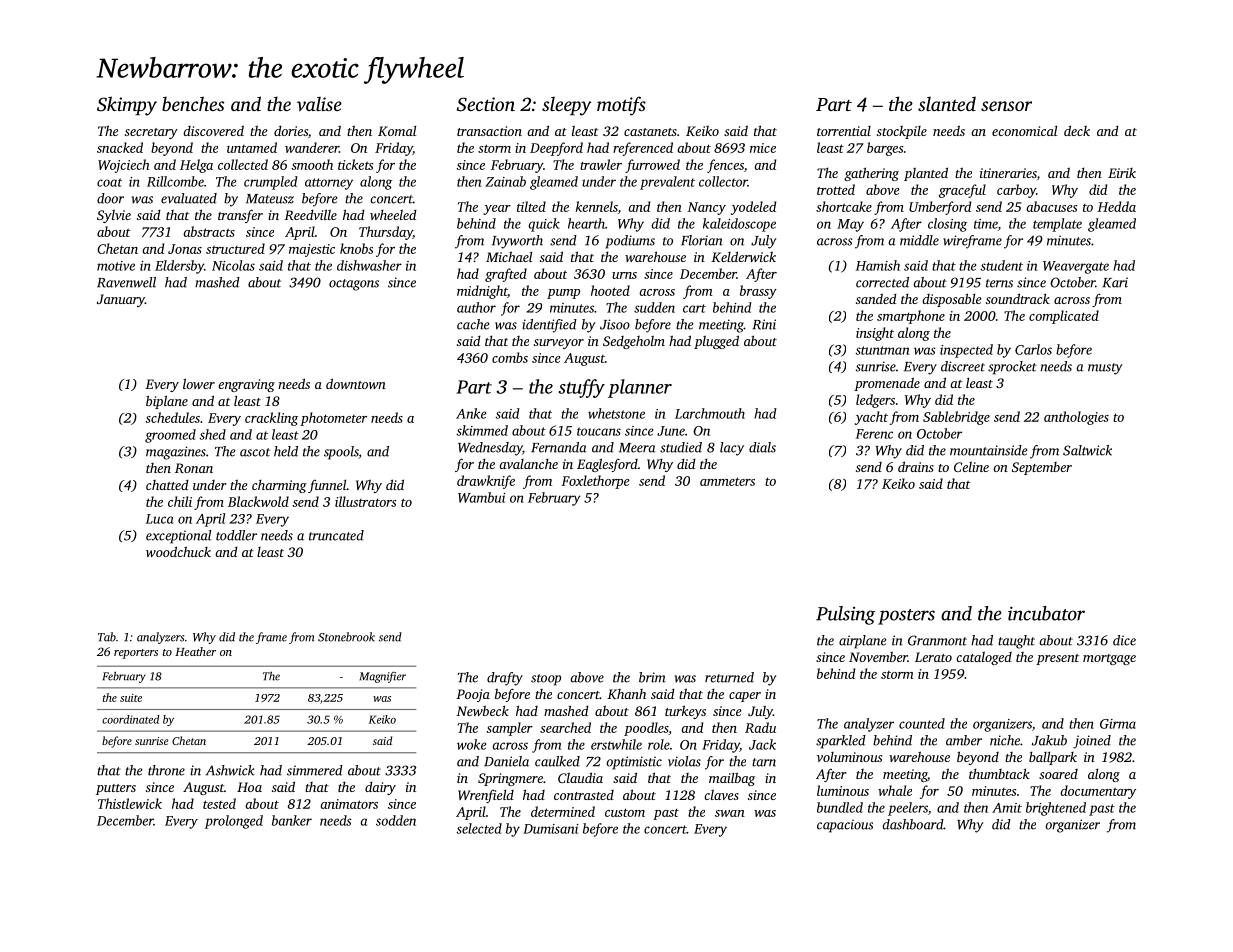 The image size is (1233, 952). What do you see at coordinates (906, 617) in the page?
I see `posters` at bounding box center [906, 617].
